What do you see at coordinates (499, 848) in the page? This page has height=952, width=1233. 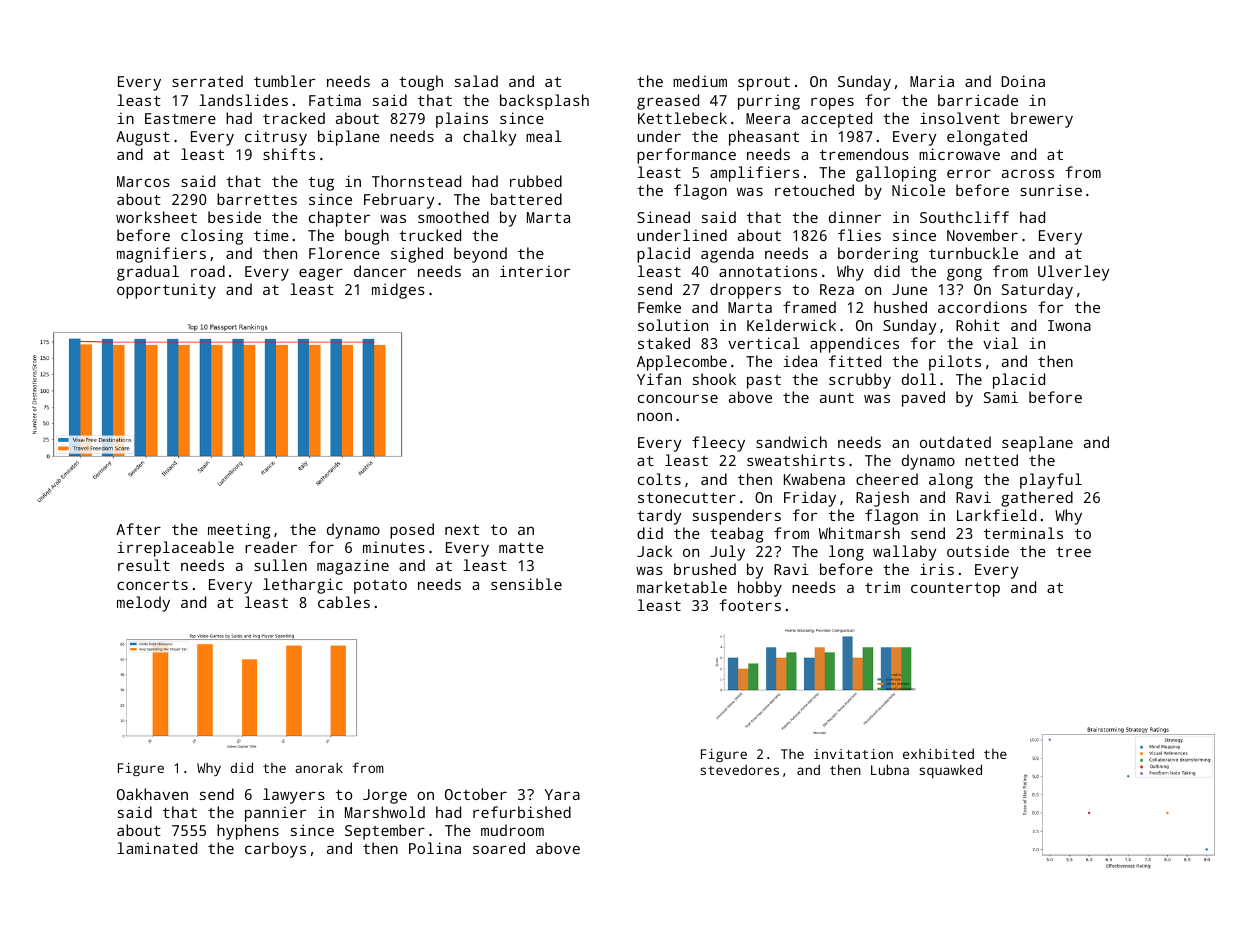 I see `soared` at bounding box center [499, 848].
